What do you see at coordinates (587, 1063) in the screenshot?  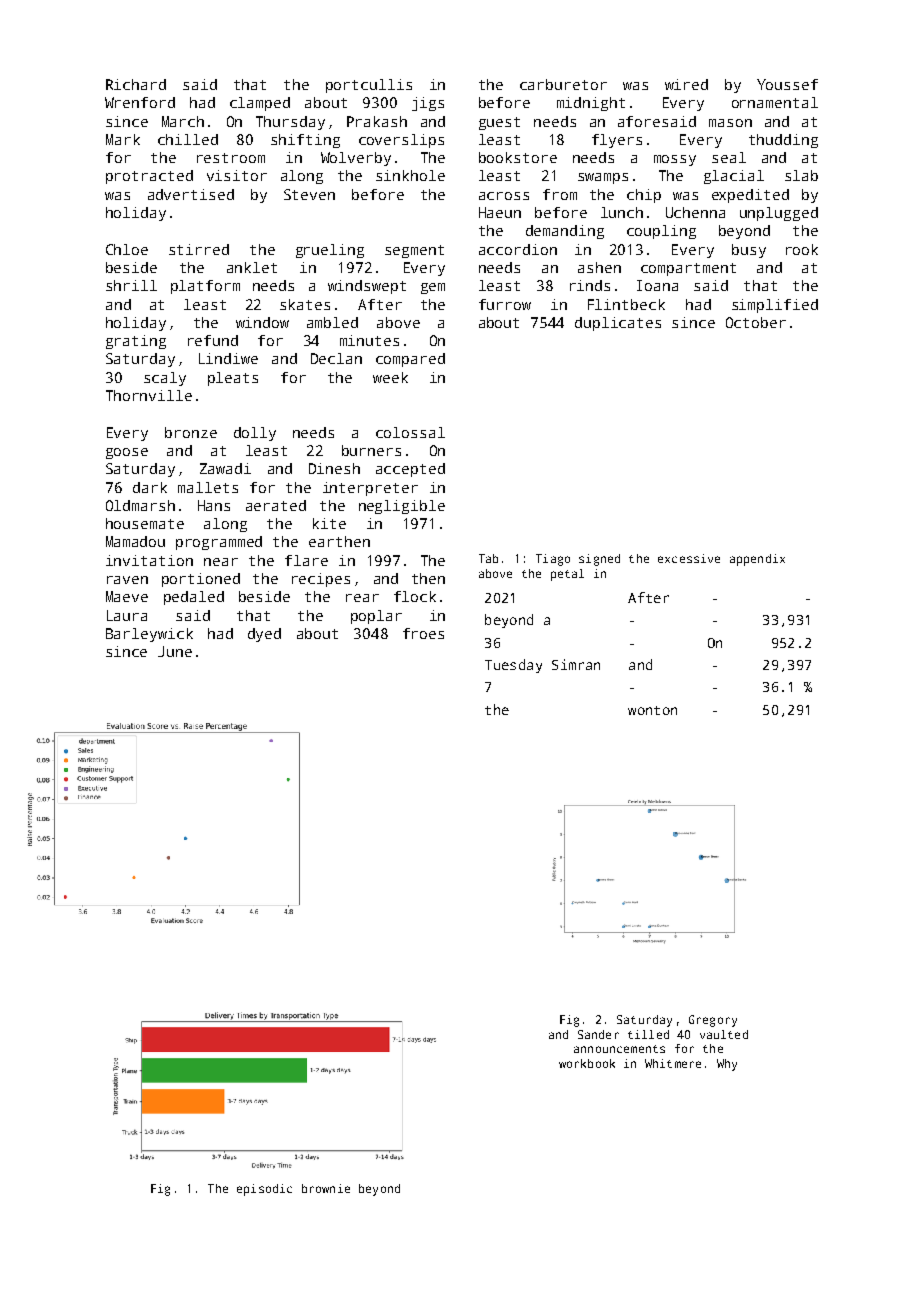 I see `workbook` at bounding box center [587, 1063].
